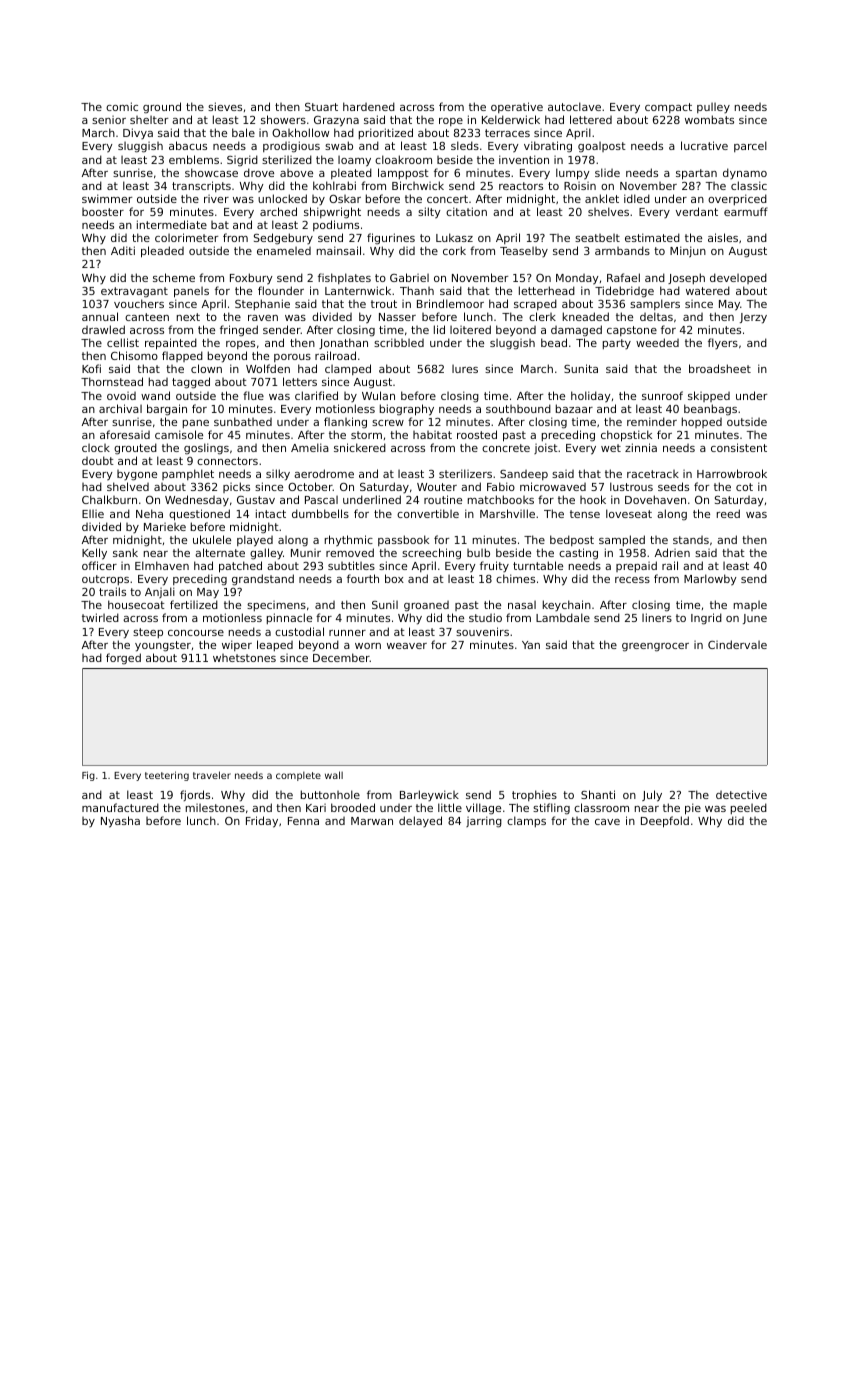 The image size is (849, 1400). I want to click on Aditi, so click(123, 250).
